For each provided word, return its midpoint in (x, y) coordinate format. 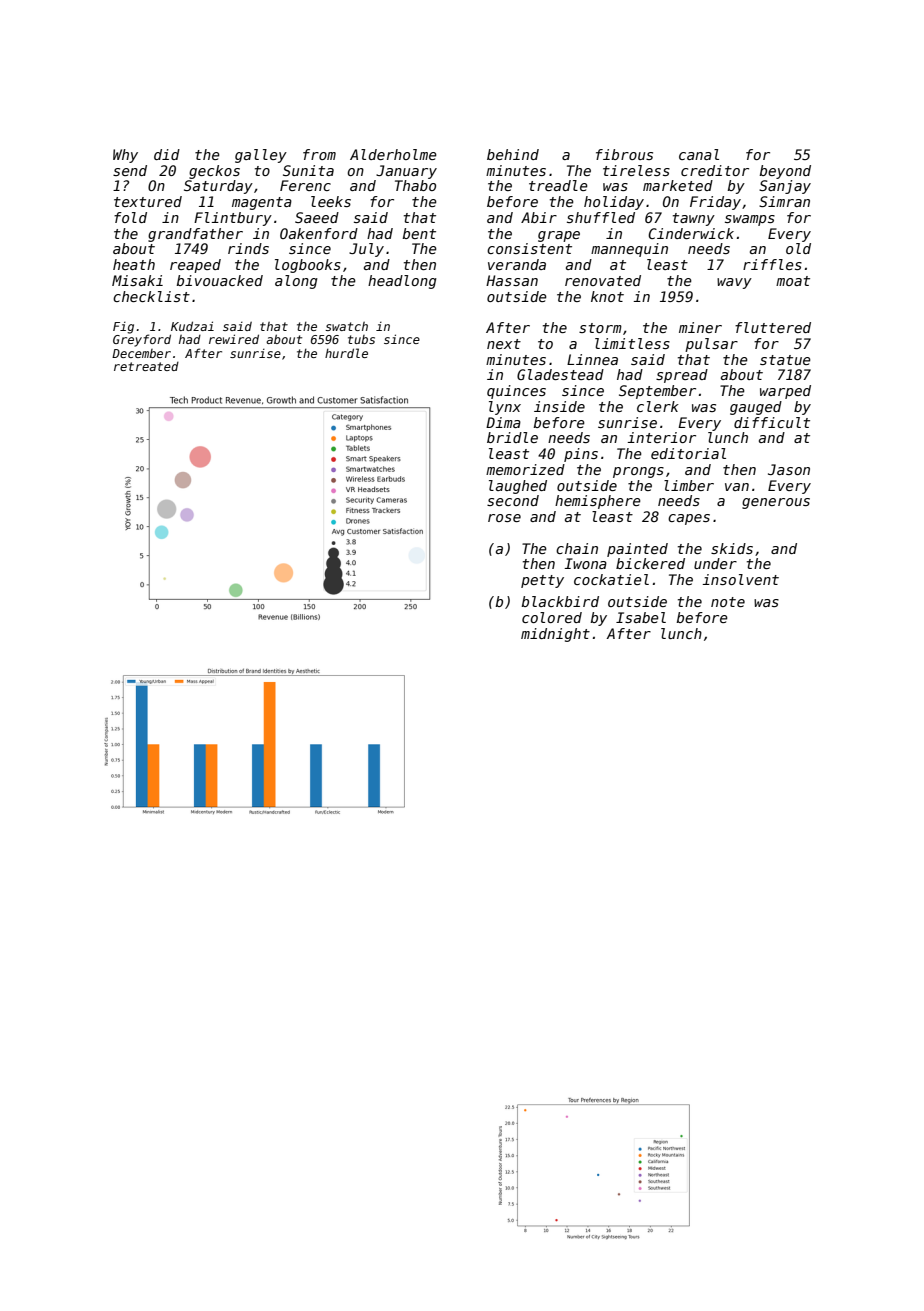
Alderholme (393, 154)
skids (732, 548)
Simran (784, 201)
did (167, 154)
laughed (518, 487)
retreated (146, 366)
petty (542, 581)
